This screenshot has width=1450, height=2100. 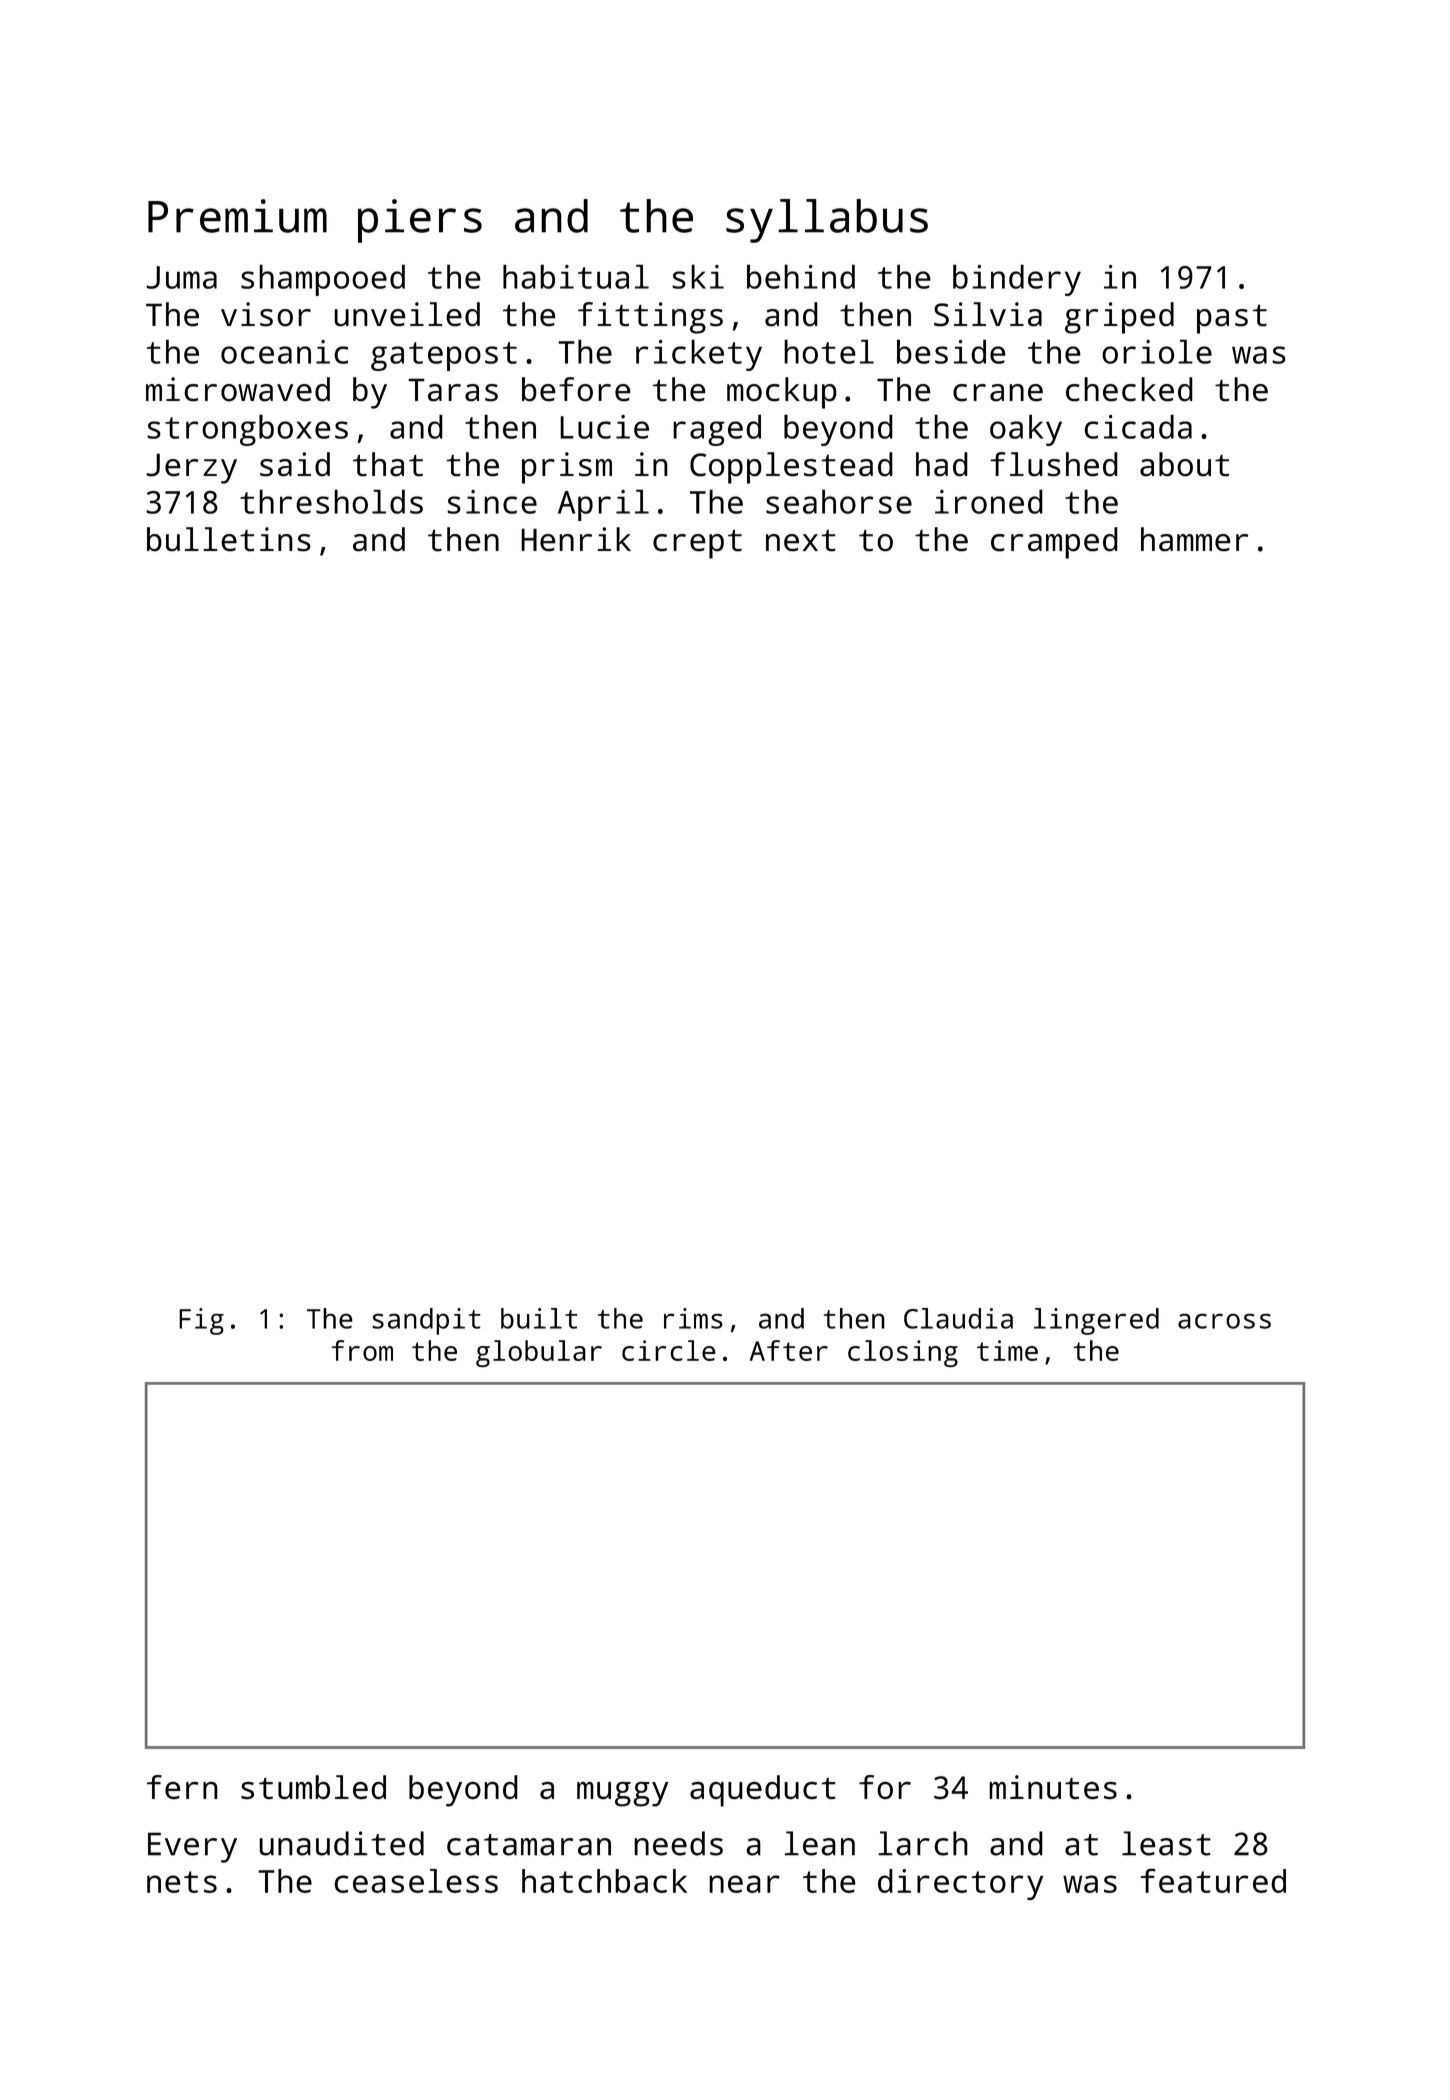 I want to click on cramped, so click(x=1054, y=543).
